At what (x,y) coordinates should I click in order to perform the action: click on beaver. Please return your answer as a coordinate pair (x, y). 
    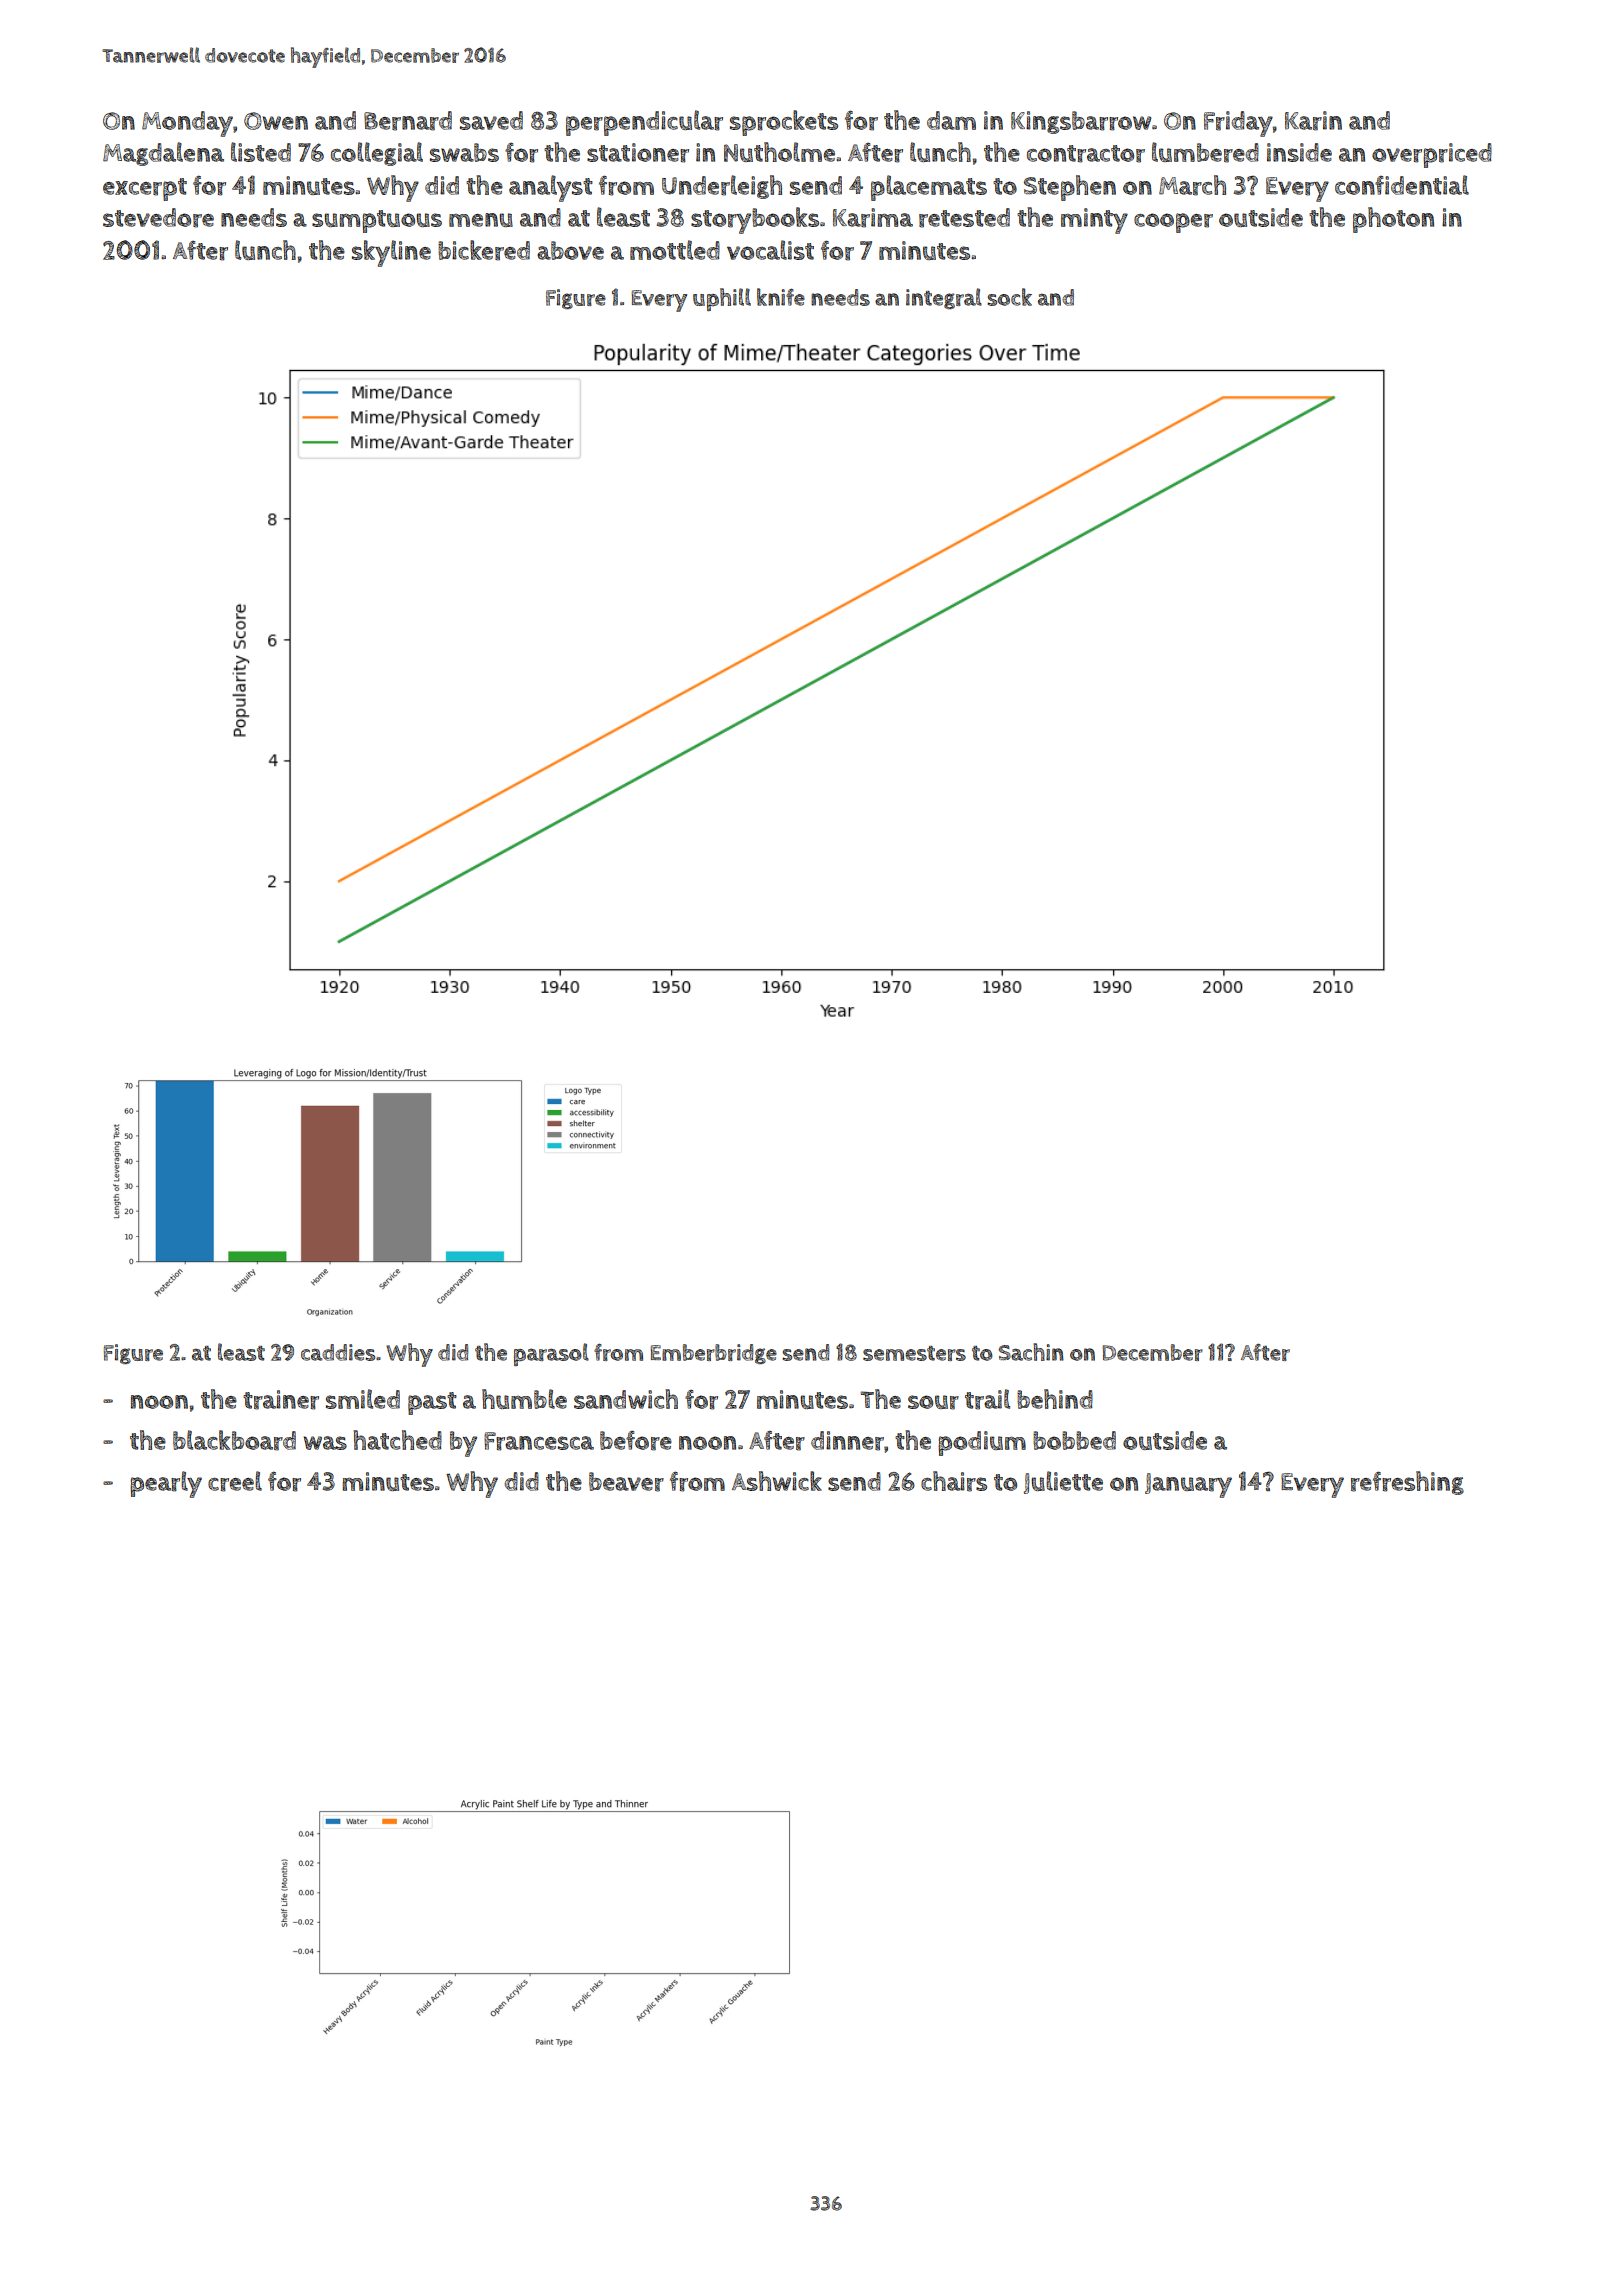
    Looking at the image, I should click on (626, 1482).
